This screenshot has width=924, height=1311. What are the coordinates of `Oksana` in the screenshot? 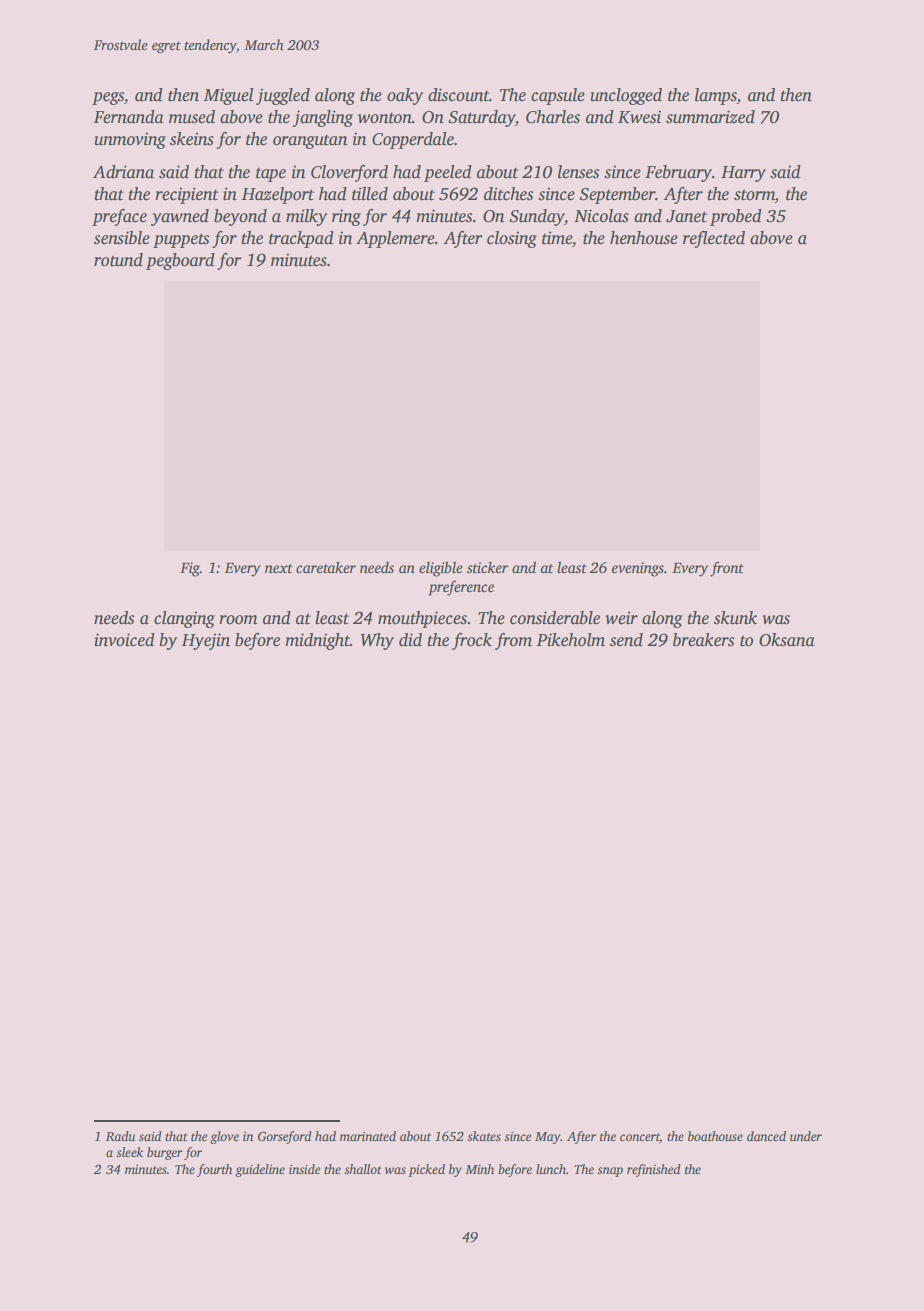 It's located at (787, 640).
